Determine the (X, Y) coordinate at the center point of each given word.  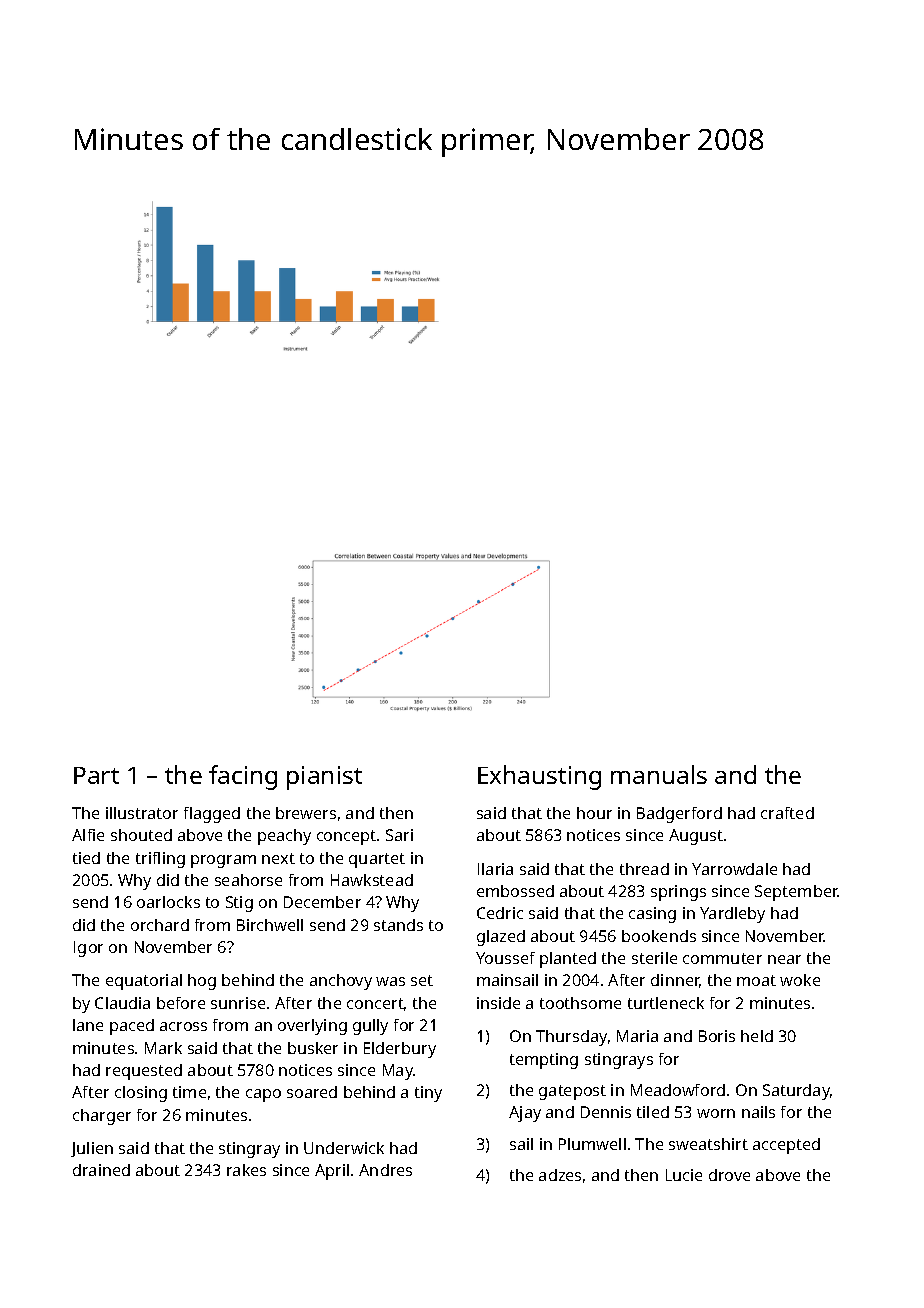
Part (96, 775)
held (757, 1036)
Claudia (122, 1003)
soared (312, 1092)
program (223, 861)
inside (498, 1003)
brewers (306, 813)
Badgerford (679, 815)
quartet (377, 860)
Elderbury (400, 1050)
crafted (787, 813)
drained (101, 1170)
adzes (560, 1175)
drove (729, 1175)
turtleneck (666, 1003)
